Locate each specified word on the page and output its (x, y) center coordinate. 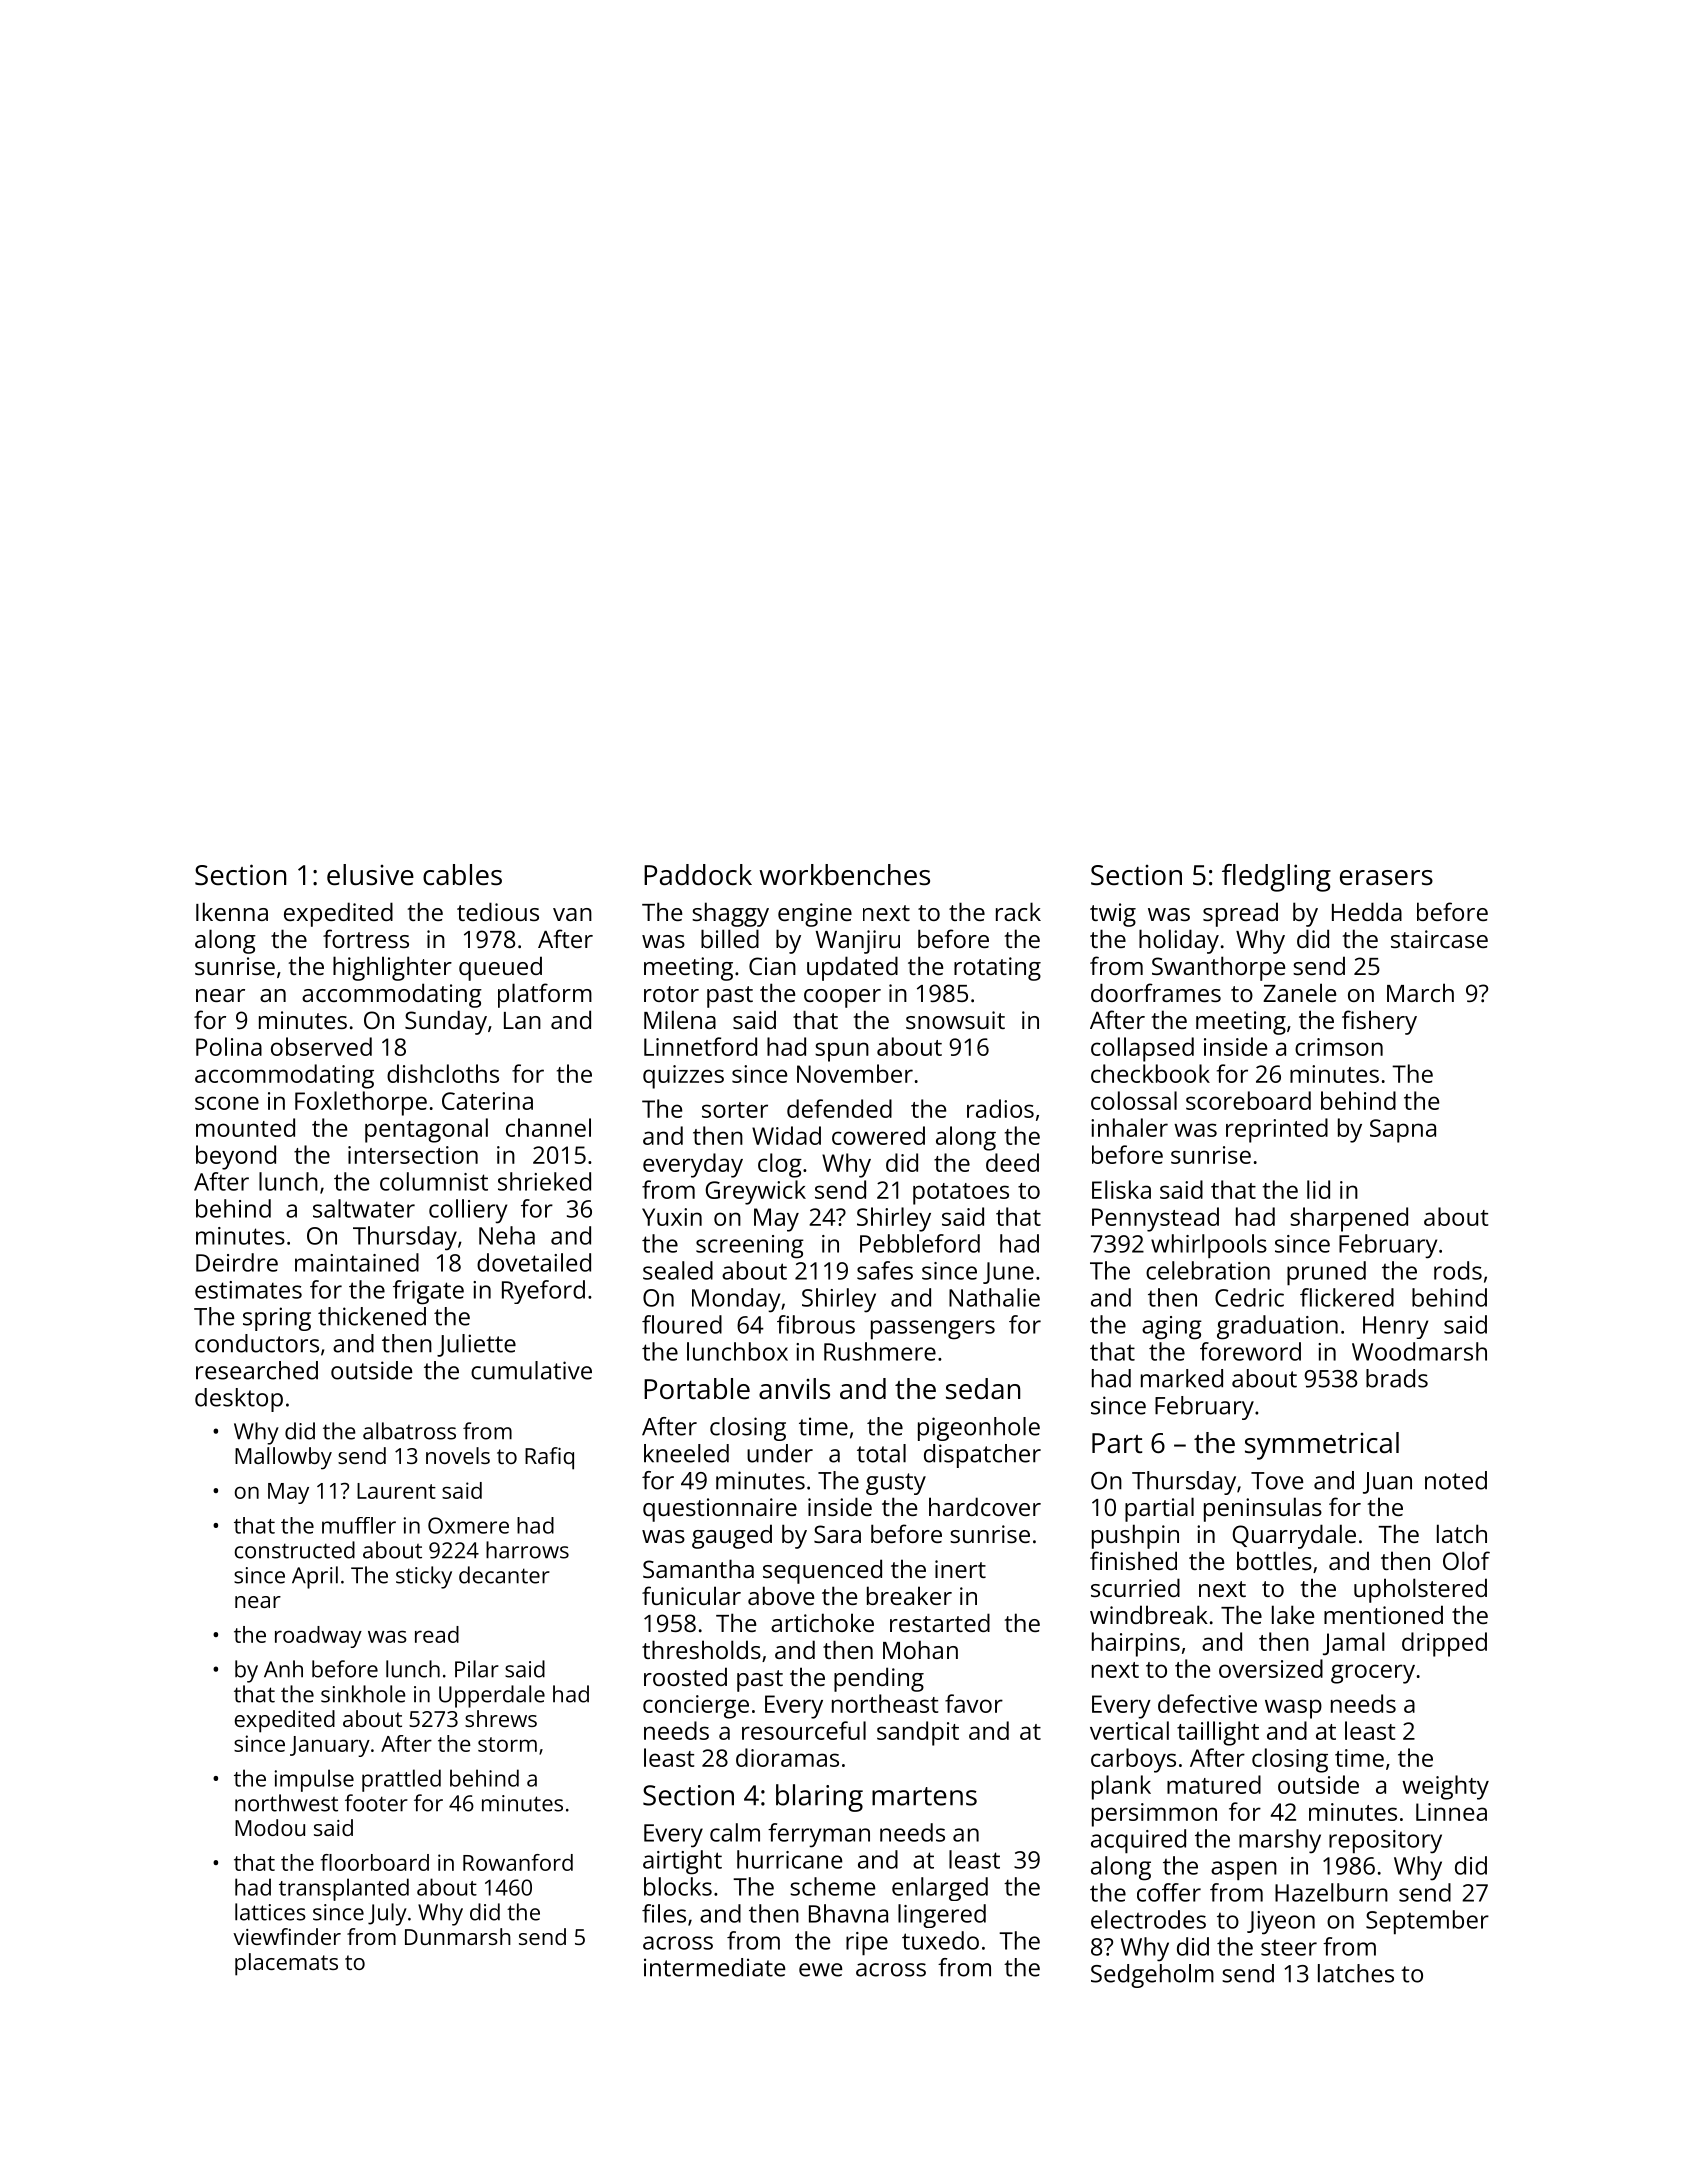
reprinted (1277, 1130)
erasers (1386, 878)
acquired (1138, 1841)
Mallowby (283, 1458)
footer (376, 1803)
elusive (370, 875)
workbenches (844, 875)
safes (885, 1270)
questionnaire (720, 1510)
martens (924, 1796)
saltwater (364, 1208)
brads (1397, 1378)
